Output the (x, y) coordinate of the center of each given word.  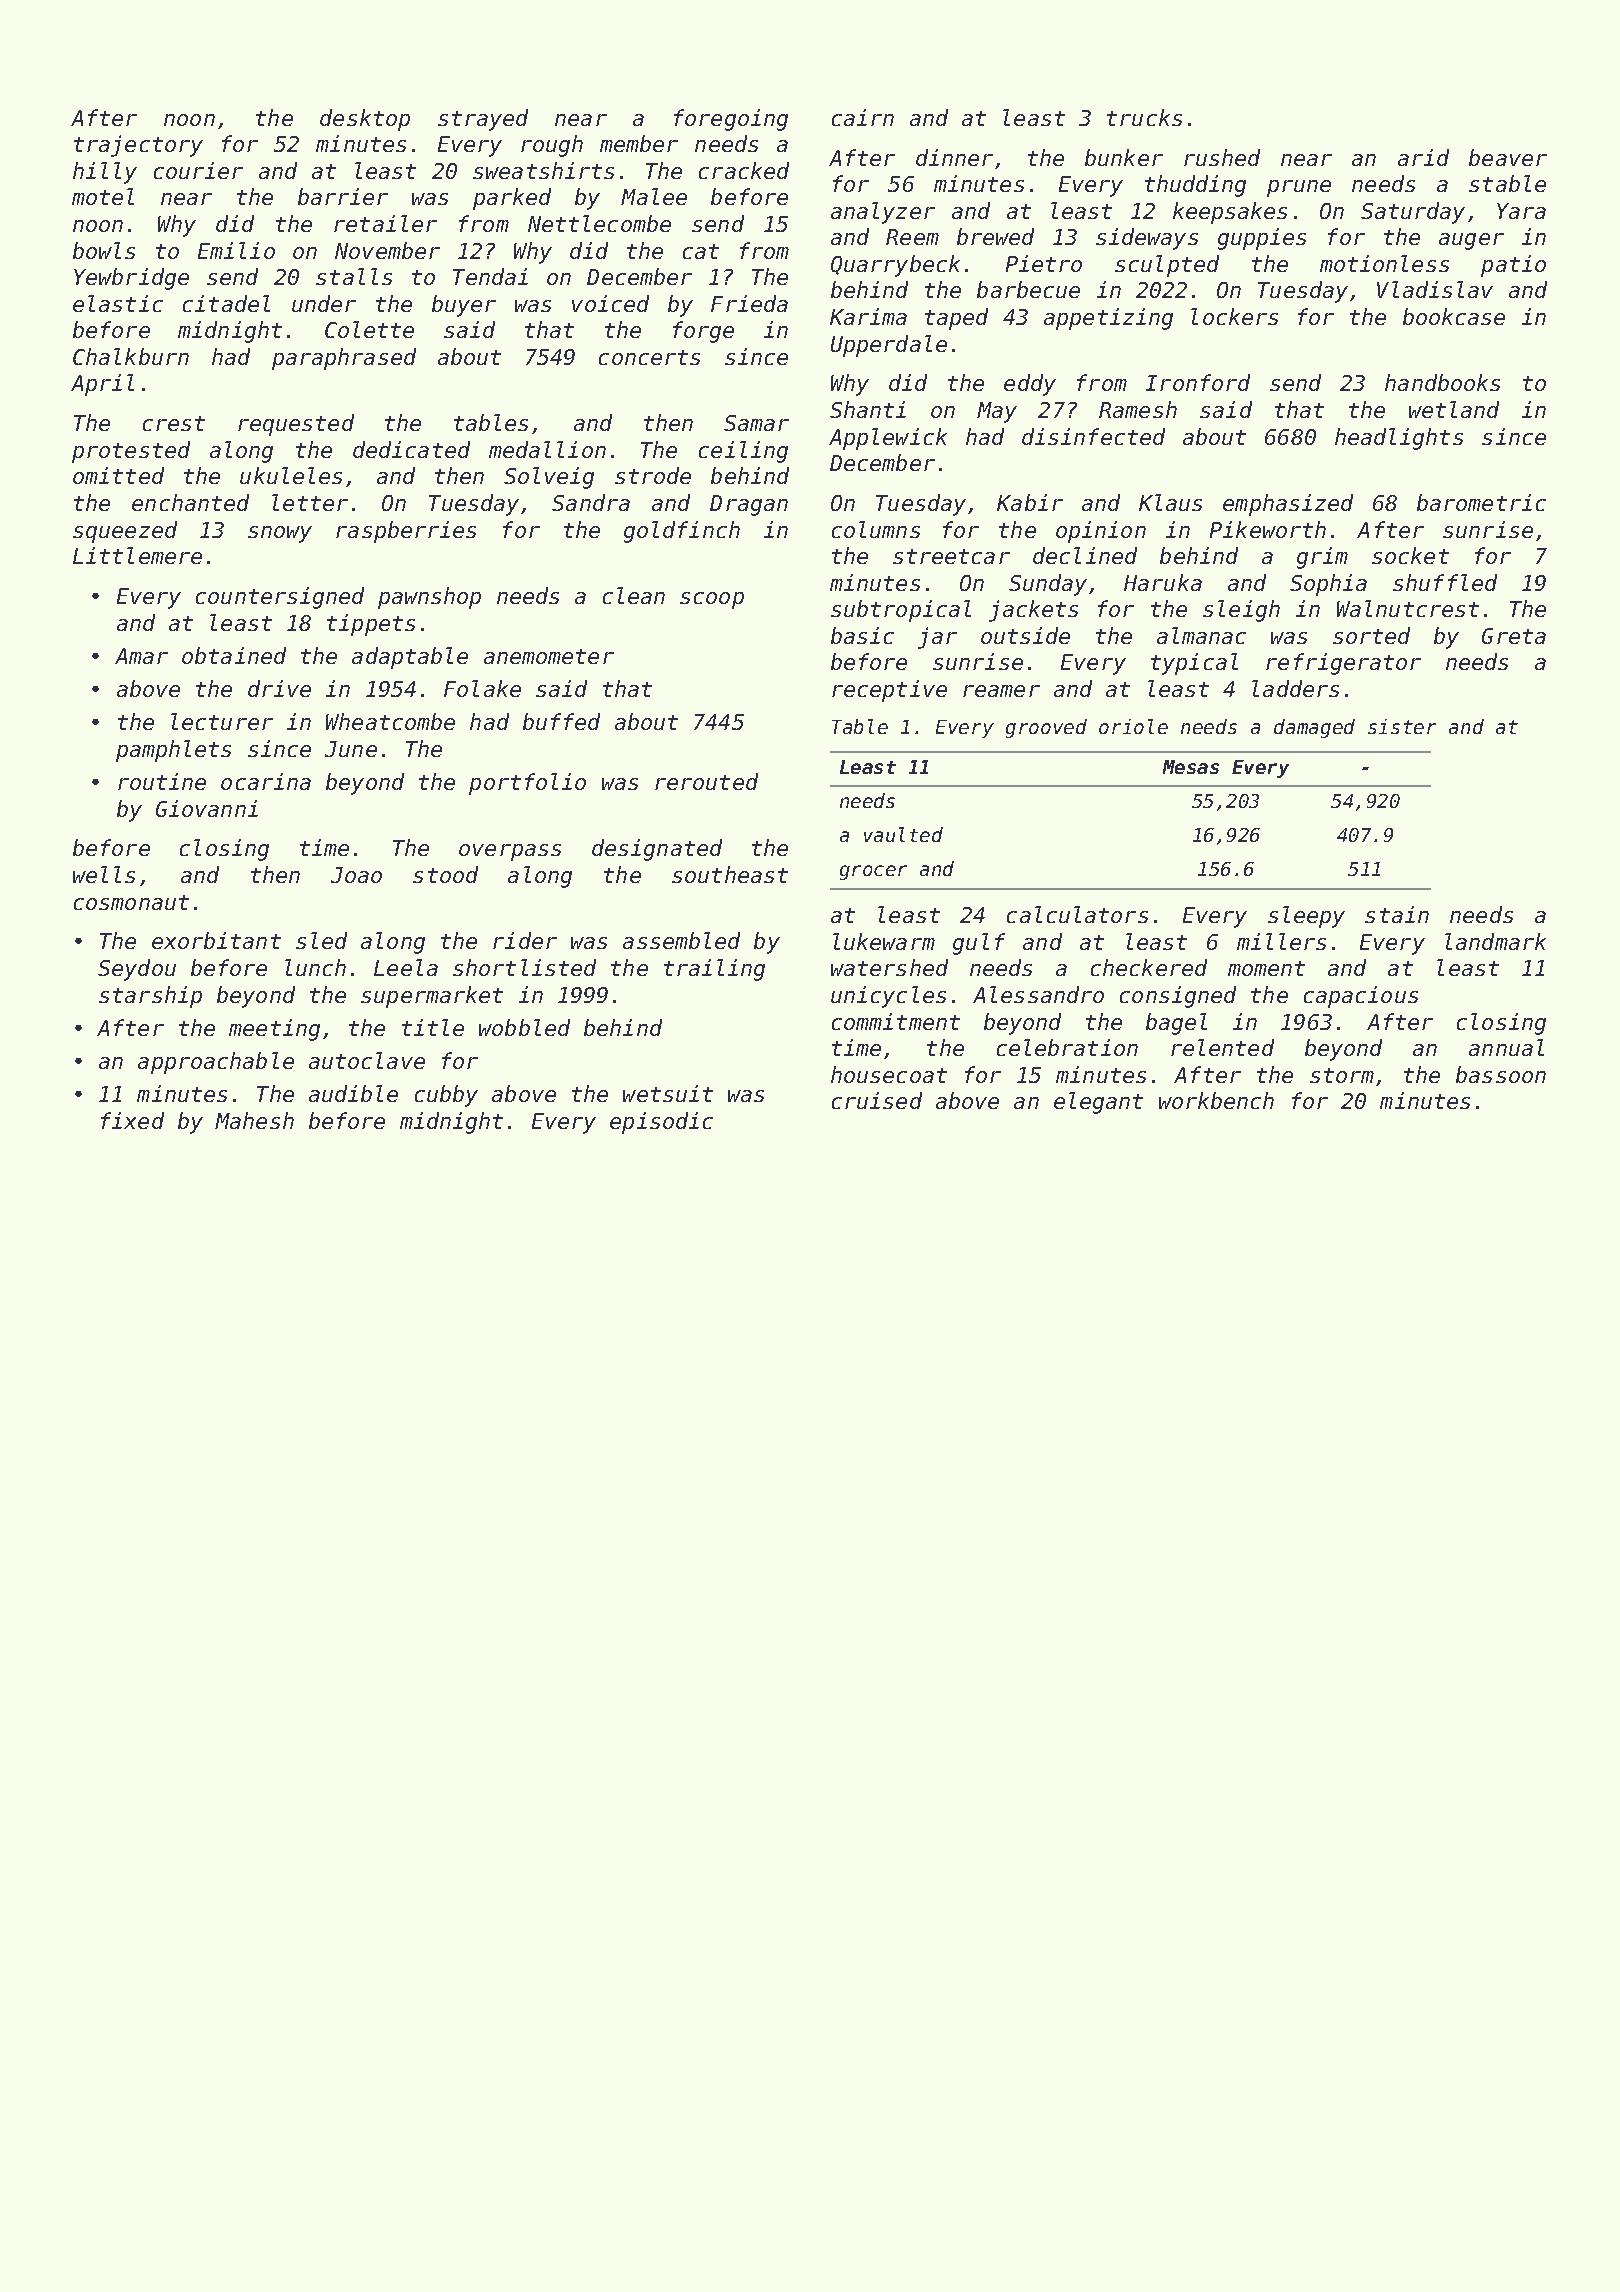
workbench (1216, 1100)
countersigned (280, 598)
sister (1402, 726)
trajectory (138, 146)
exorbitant (216, 940)
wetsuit (668, 1093)
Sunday (1048, 585)
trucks (1144, 117)
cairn (863, 117)
